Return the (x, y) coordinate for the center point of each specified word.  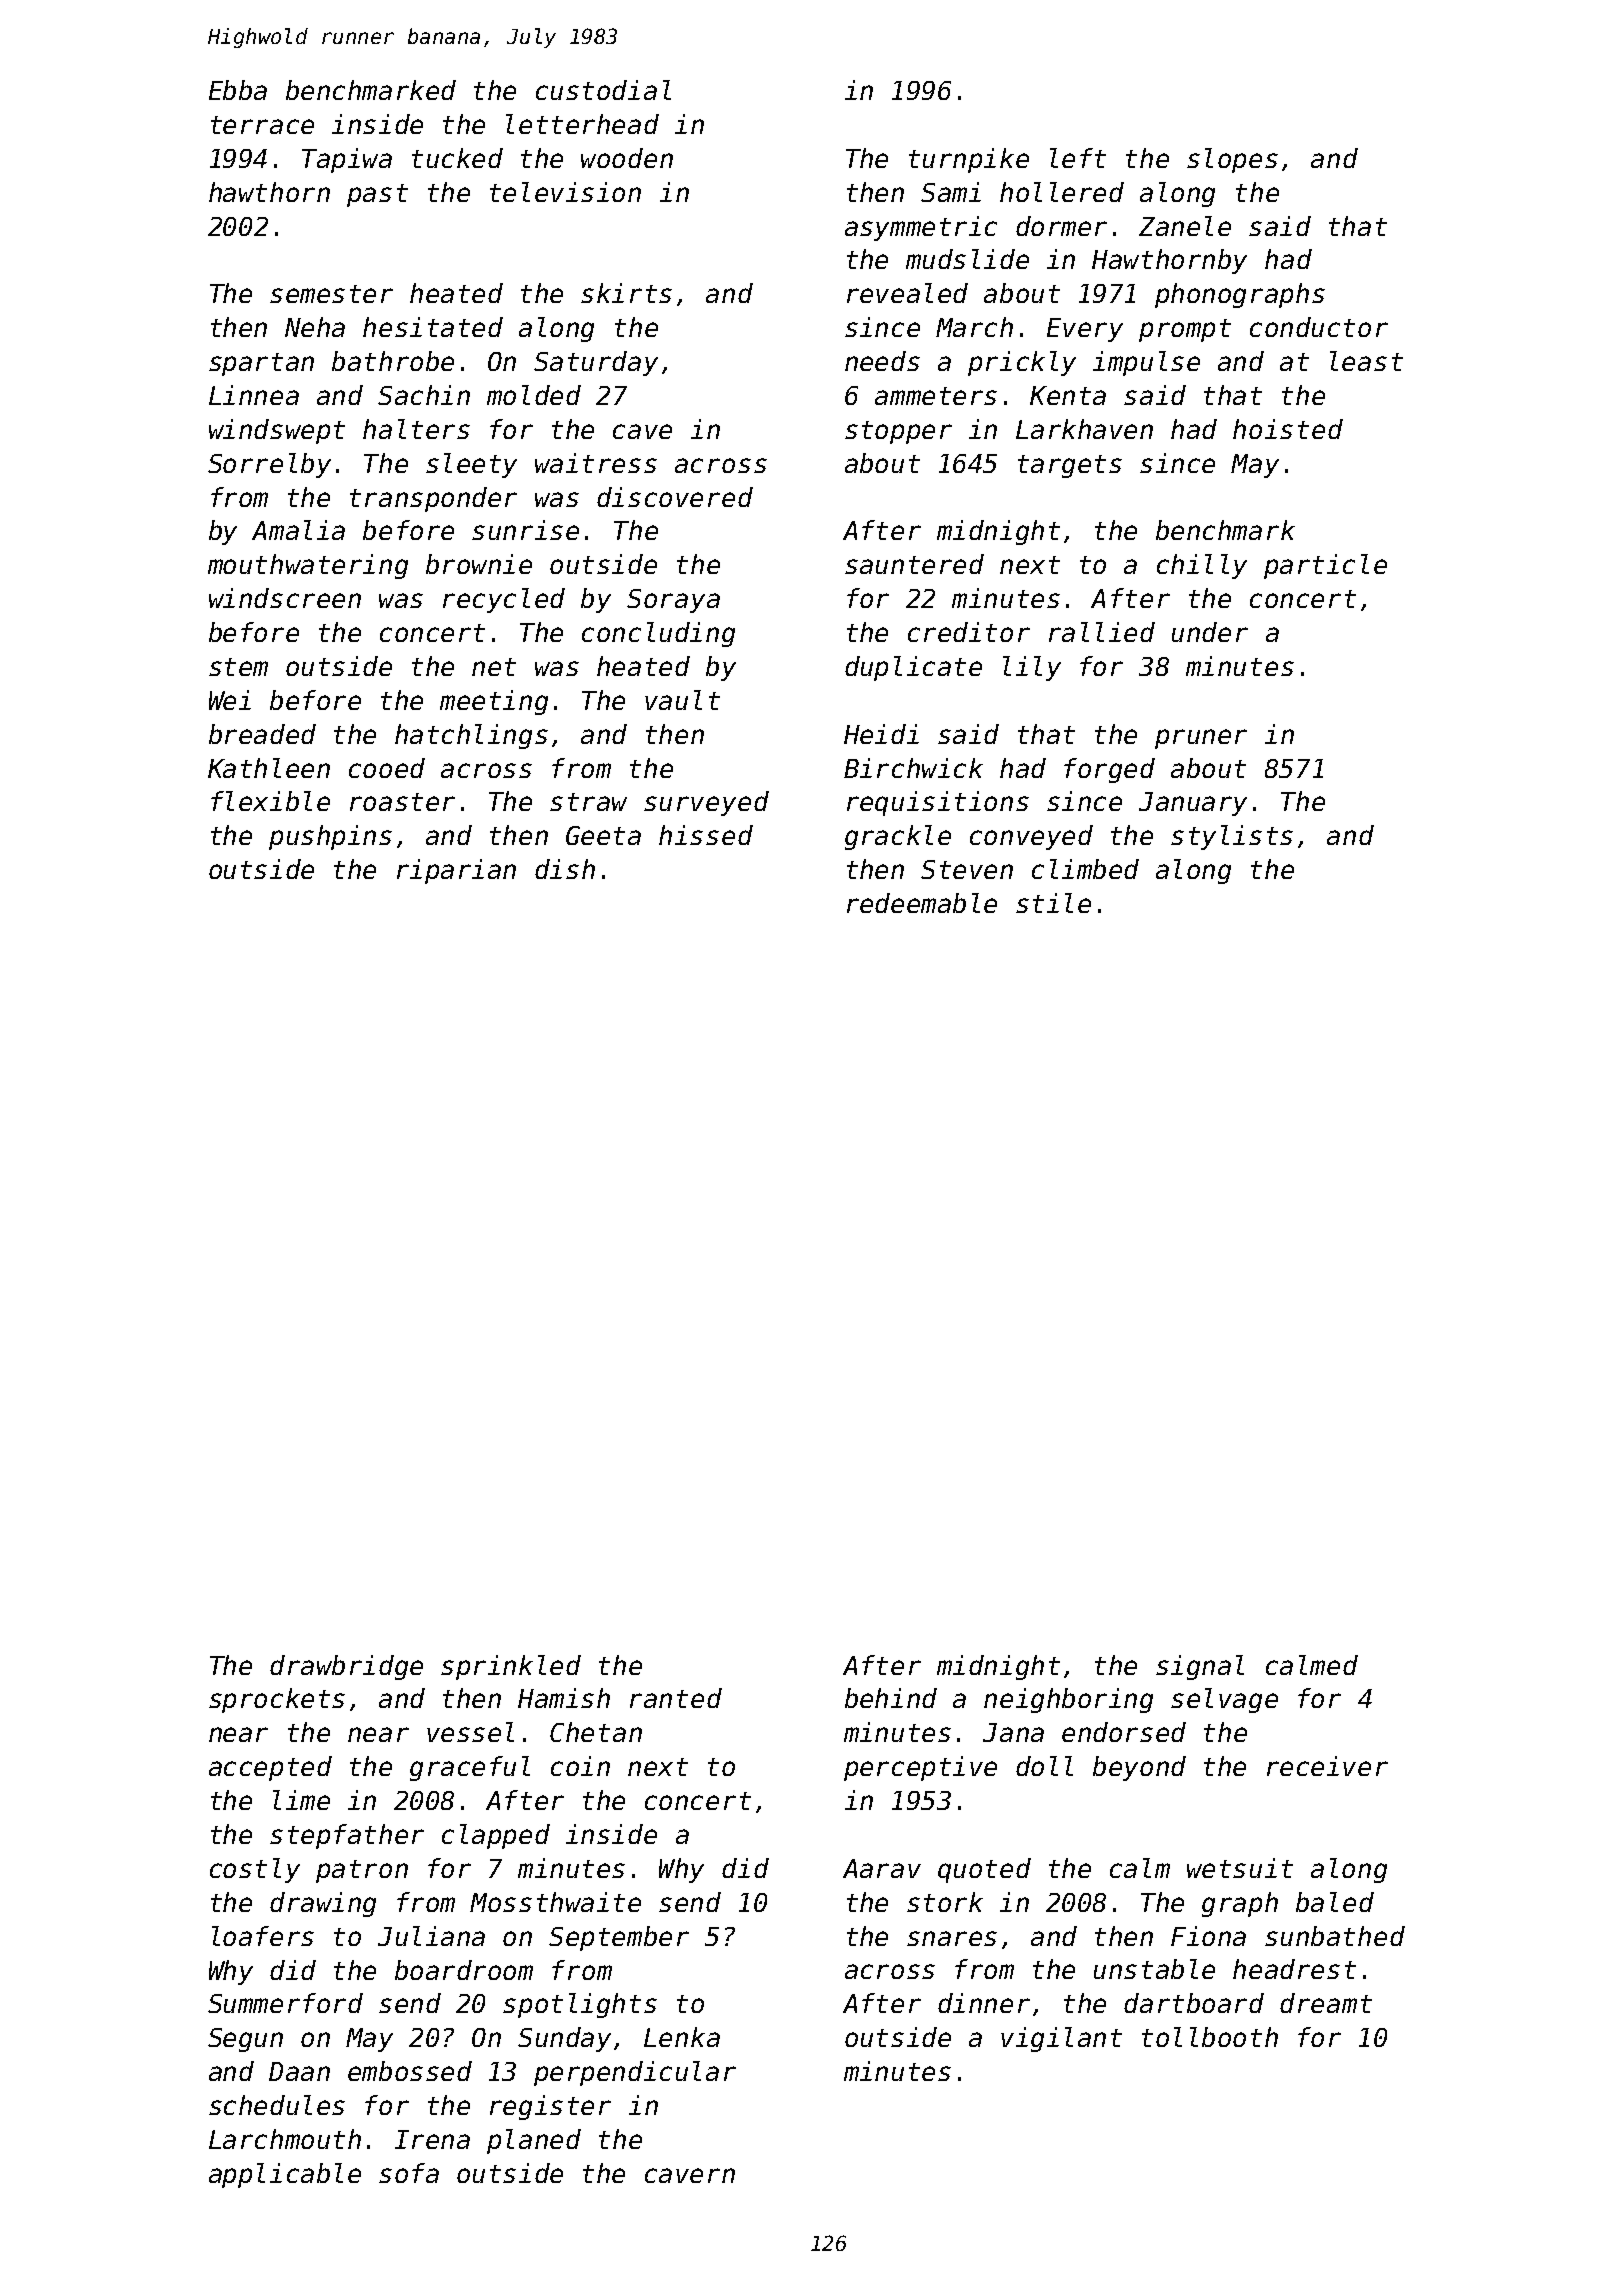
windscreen (285, 598)
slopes (1232, 160)
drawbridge (346, 1667)
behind (891, 1698)
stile (1053, 903)
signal (1200, 1667)
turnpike (969, 160)
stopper (898, 432)
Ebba (238, 90)
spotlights (580, 2005)
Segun (245, 2040)
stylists (1232, 837)
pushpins (330, 837)
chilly (1202, 566)
